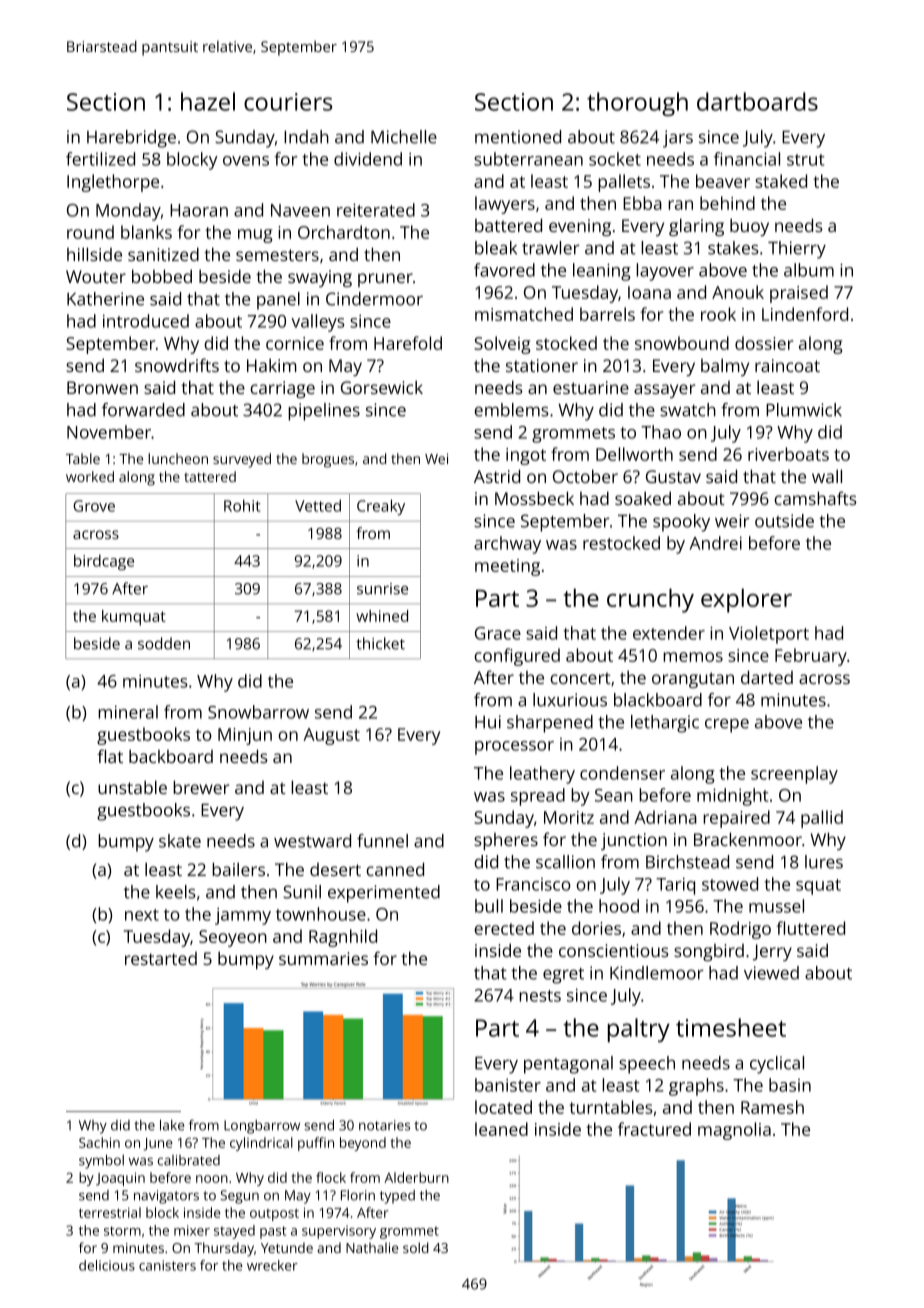  I want to click on raincoat, so click(787, 365).
